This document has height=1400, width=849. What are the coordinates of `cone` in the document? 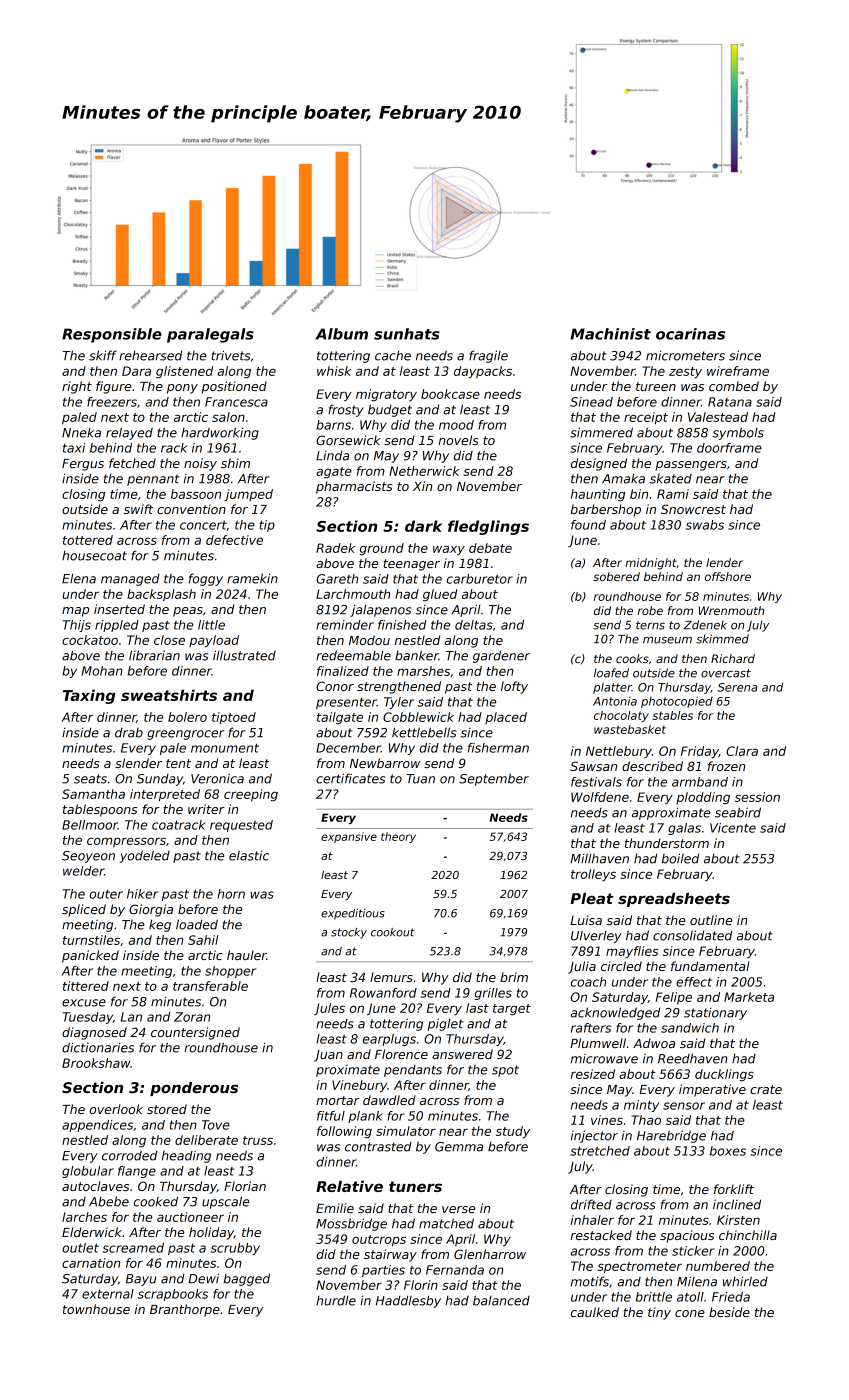 It's located at (690, 1313).
